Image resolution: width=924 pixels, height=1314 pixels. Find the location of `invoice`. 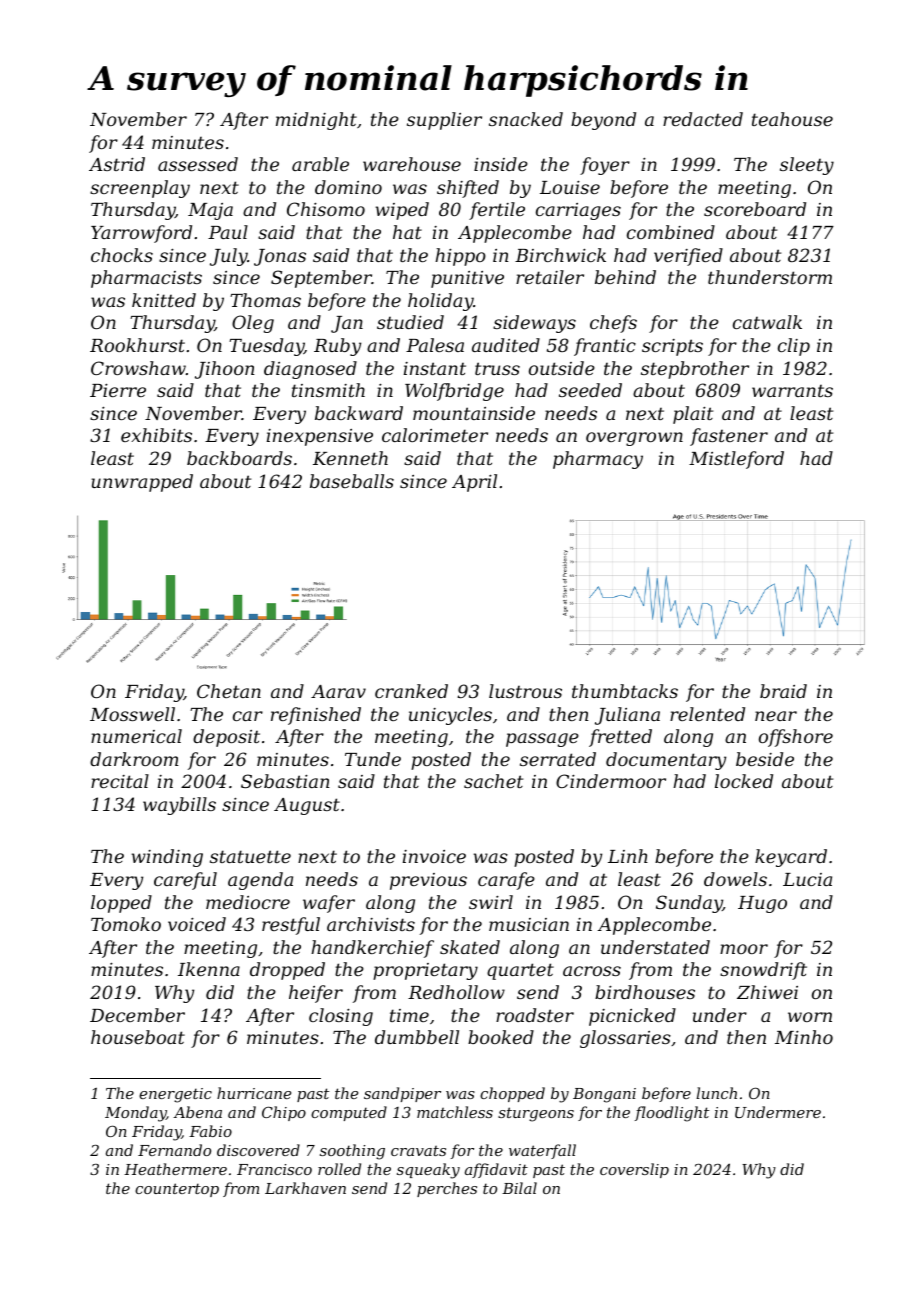

invoice is located at coordinates (434, 856).
